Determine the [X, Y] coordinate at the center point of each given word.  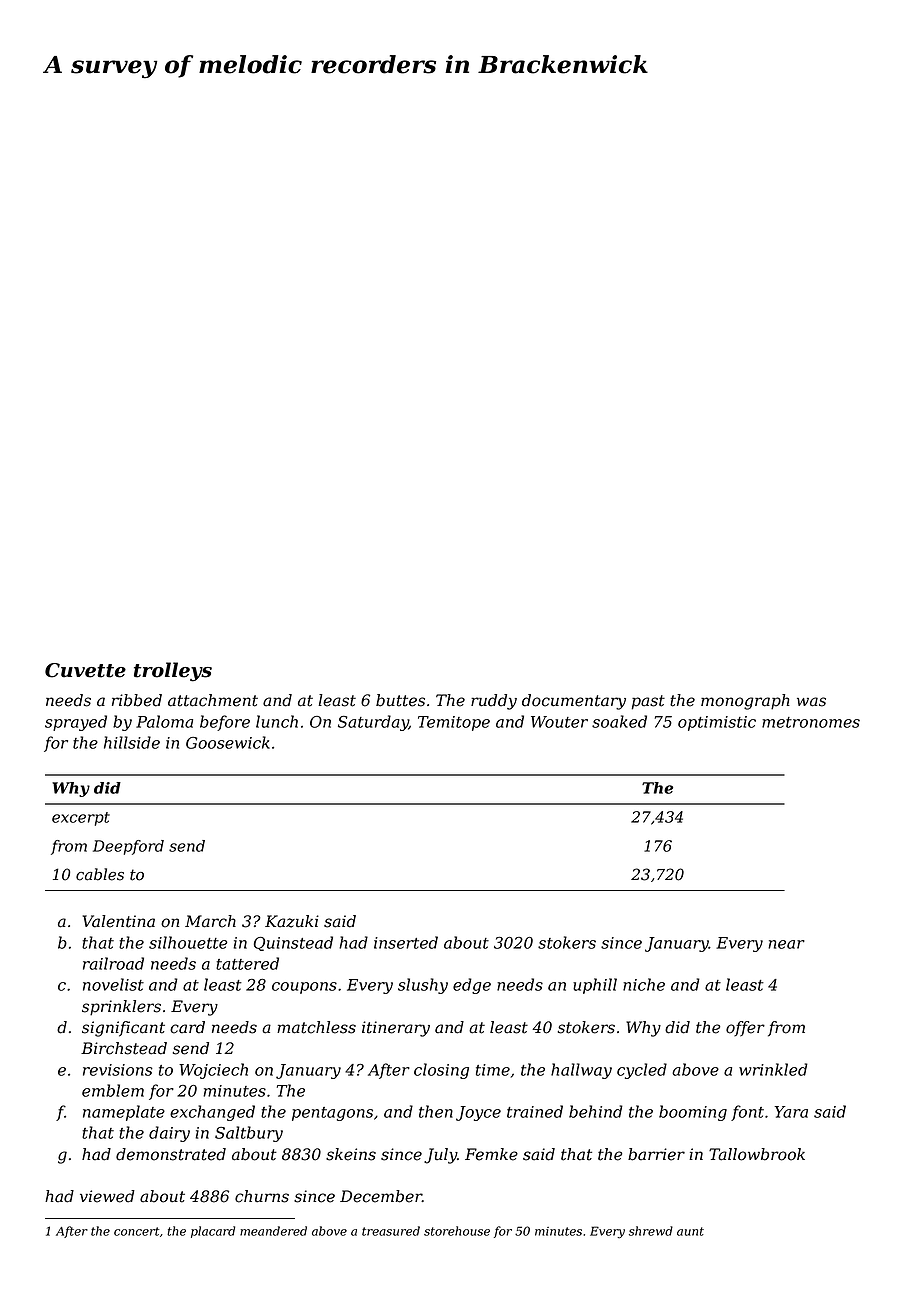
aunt [690, 1231]
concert [137, 1231]
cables [100, 874]
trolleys [173, 672]
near [786, 944]
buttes [400, 700]
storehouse [457, 1231]
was [811, 702]
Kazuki [292, 921]
